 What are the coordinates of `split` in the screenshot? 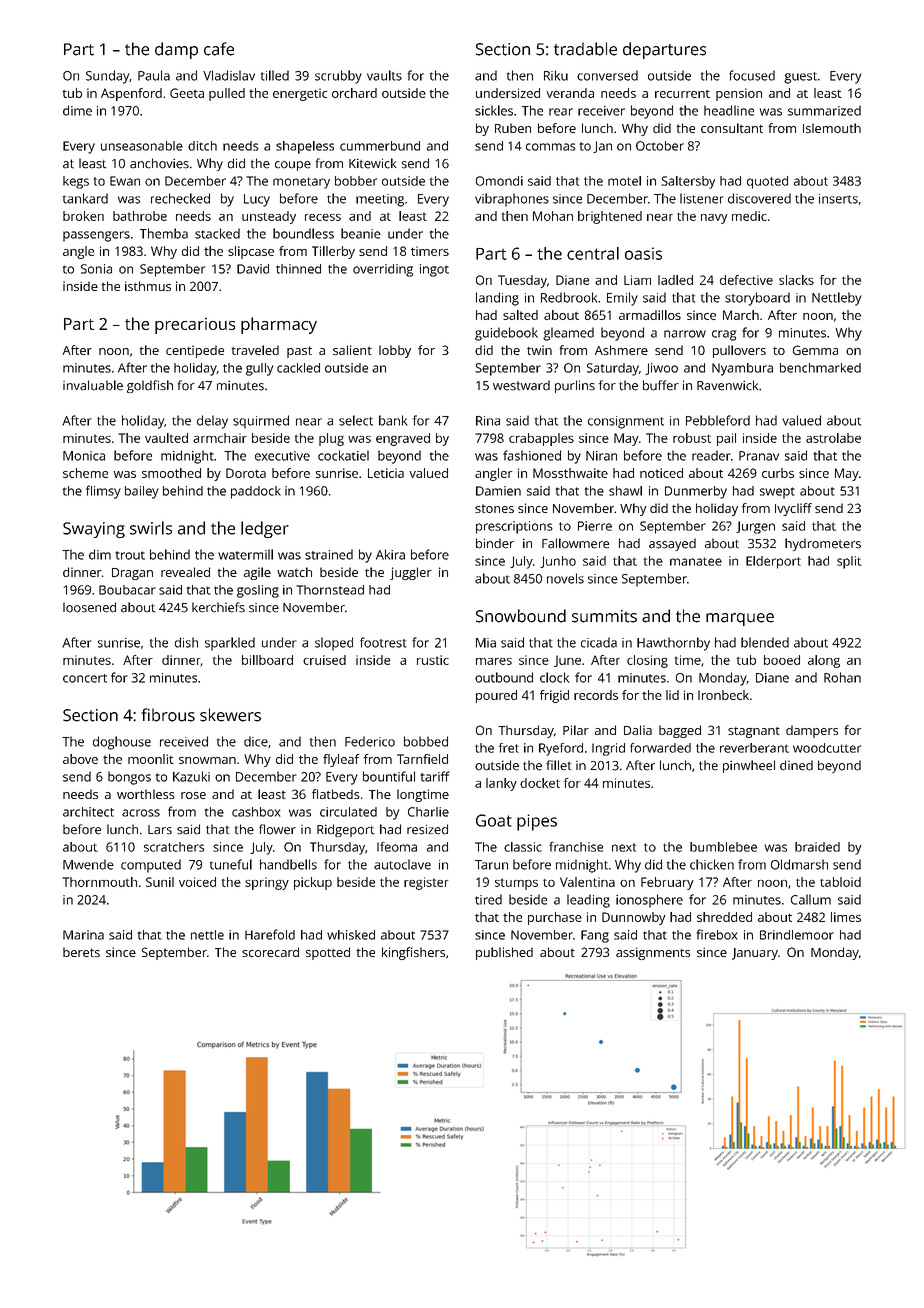 It's located at (849, 562).
